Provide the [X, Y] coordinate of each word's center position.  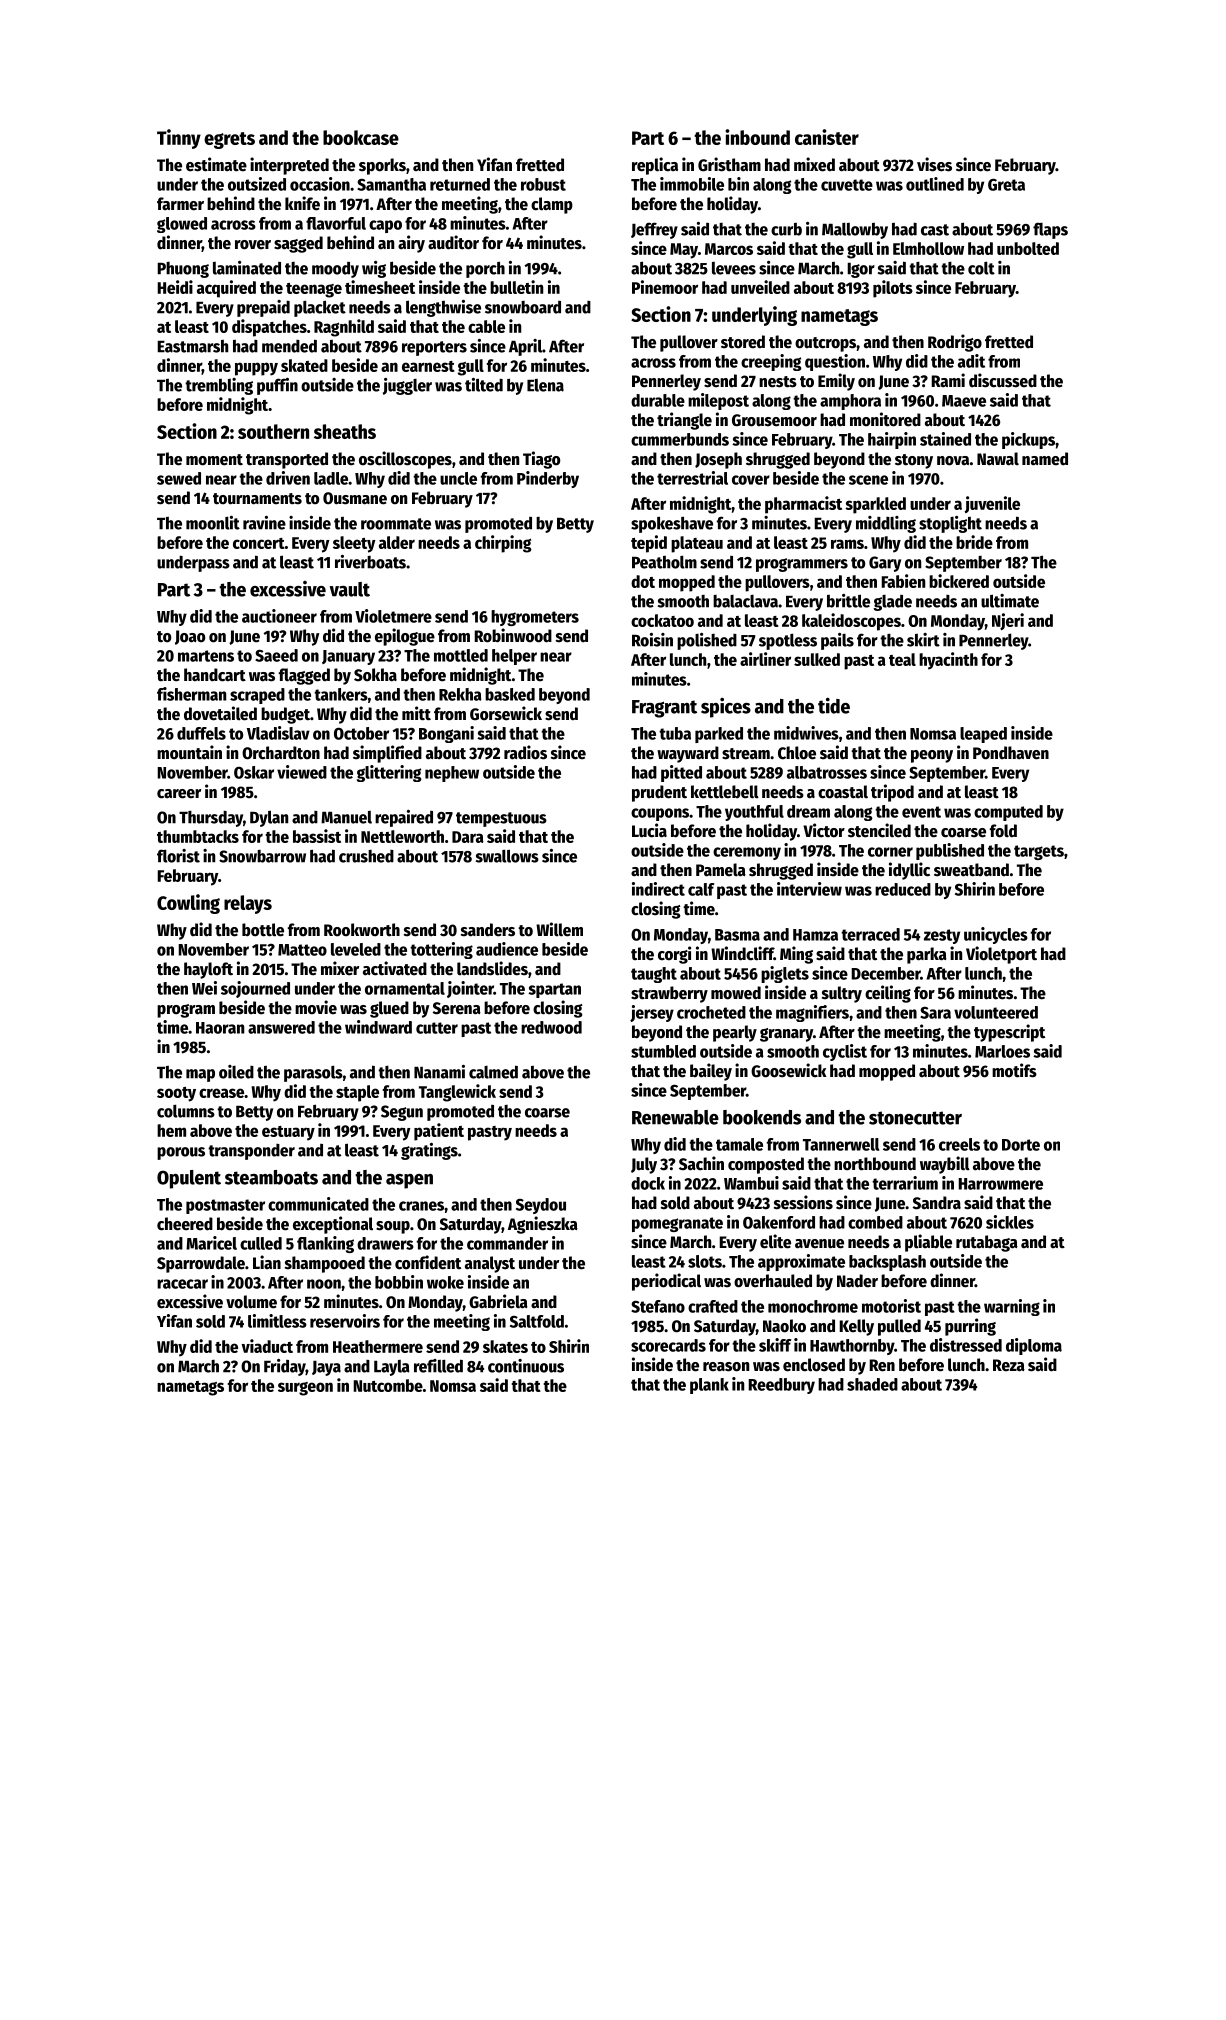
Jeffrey [654, 230]
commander [507, 1243]
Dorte [1021, 1145]
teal [902, 659]
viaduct [267, 1346]
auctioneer [279, 616]
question [835, 362]
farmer [180, 204]
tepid [649, 544]
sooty [176, 1094]
